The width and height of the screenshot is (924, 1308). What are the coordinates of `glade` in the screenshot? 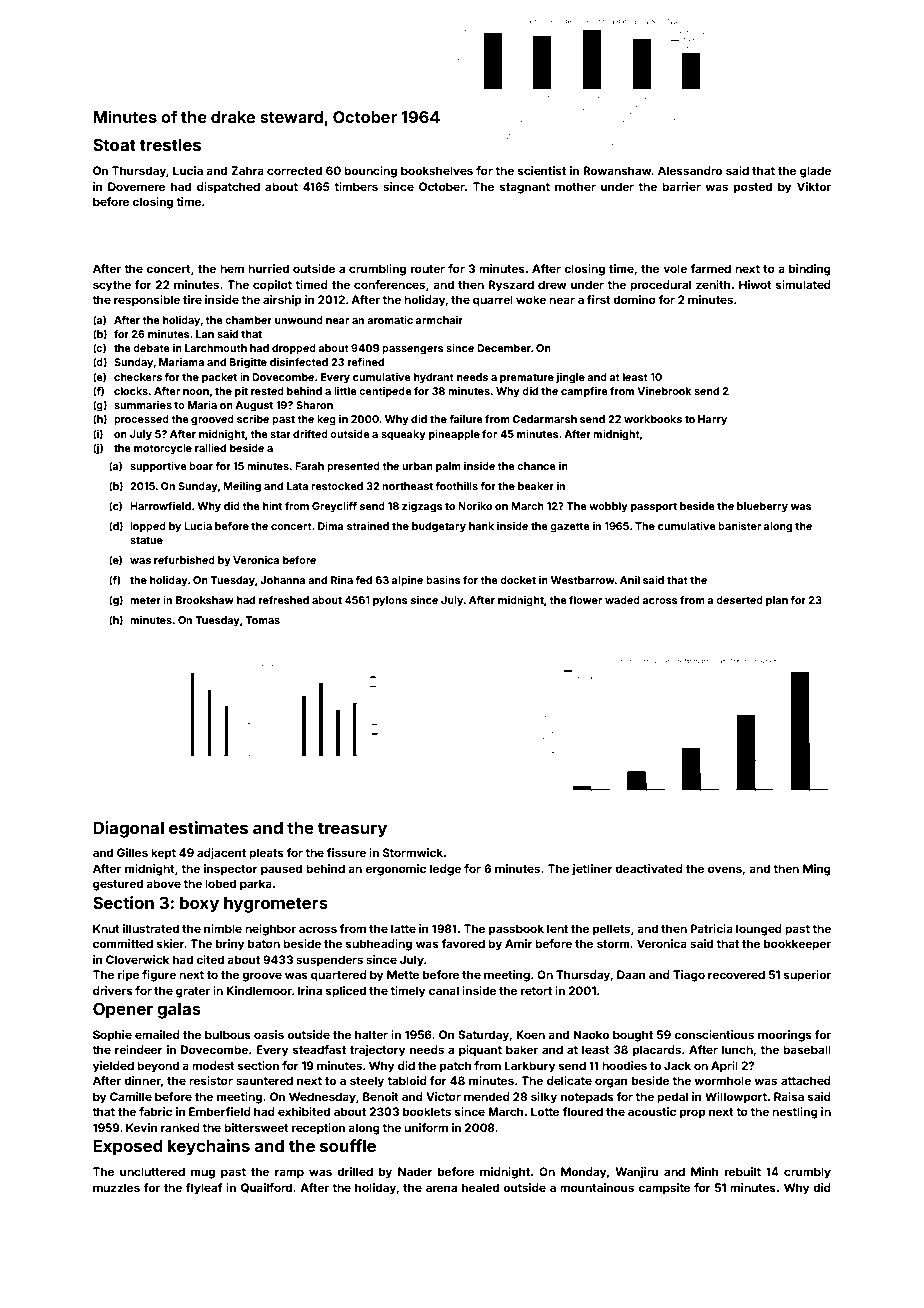 It's located at (815, 172).
